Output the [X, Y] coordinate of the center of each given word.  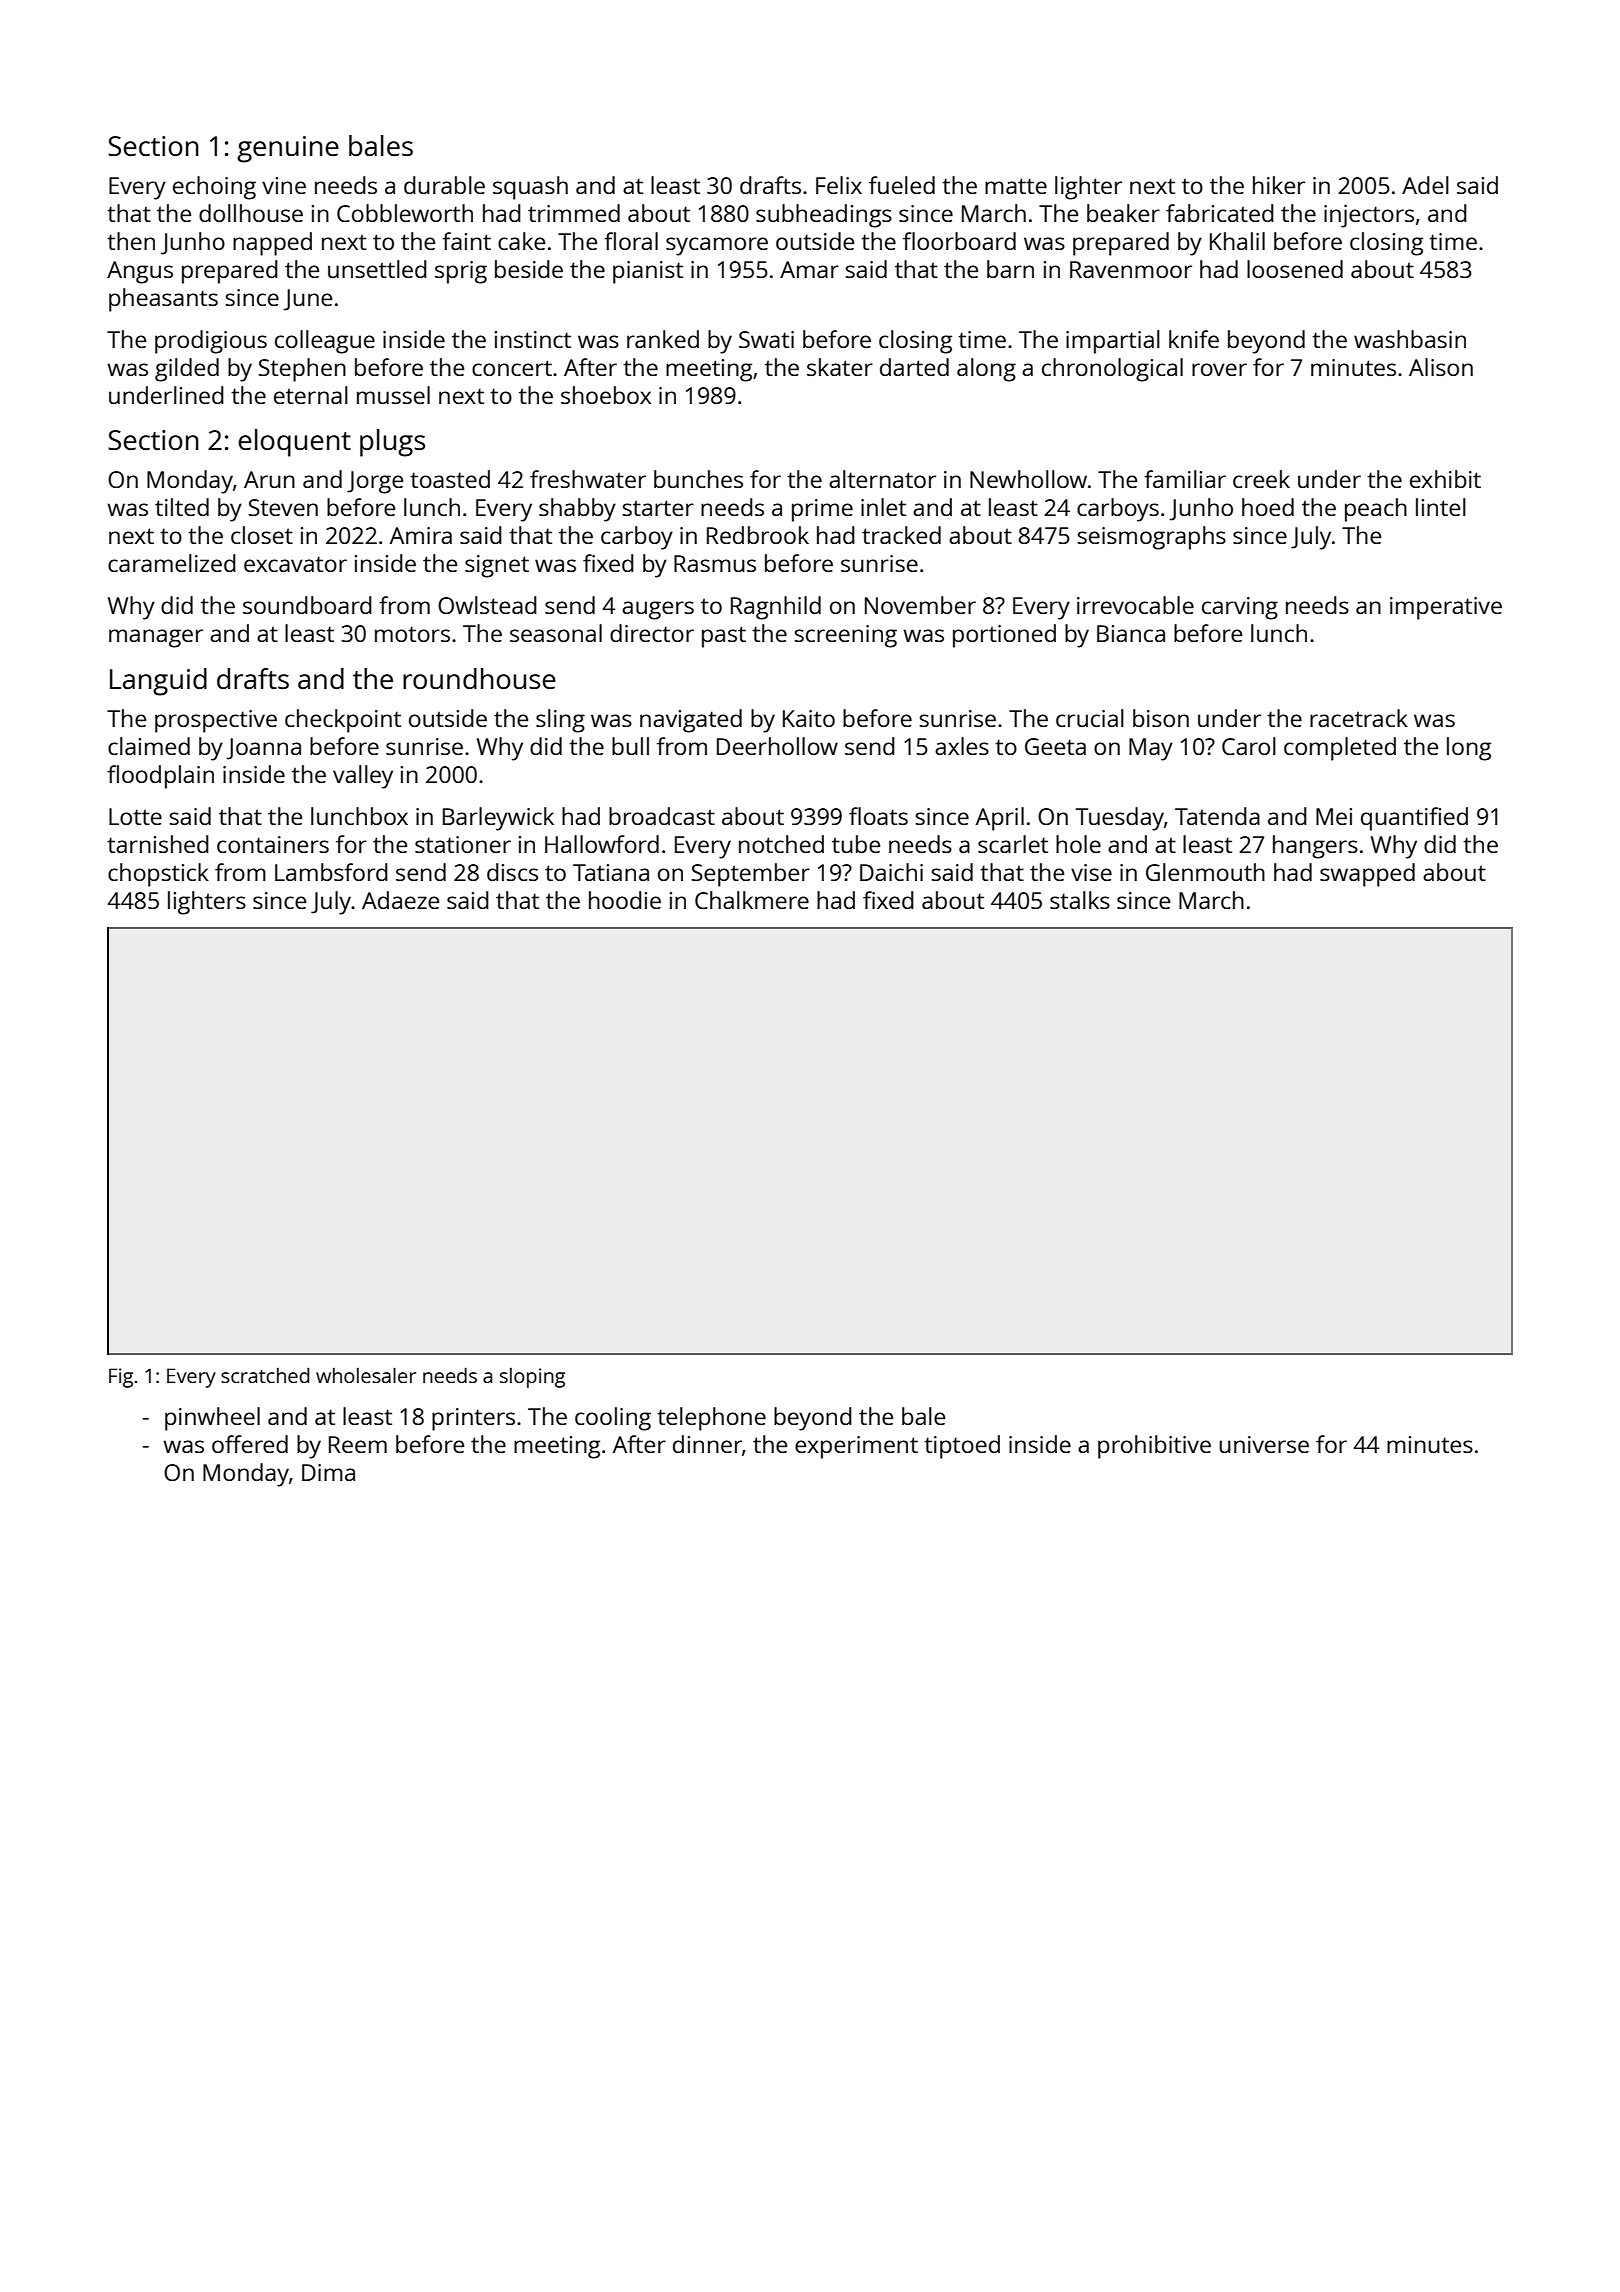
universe [1264, 1444]
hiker [1279, 185]
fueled [902, 185]
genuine [288, 149]
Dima [328, 1472]
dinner [707, 1444]
